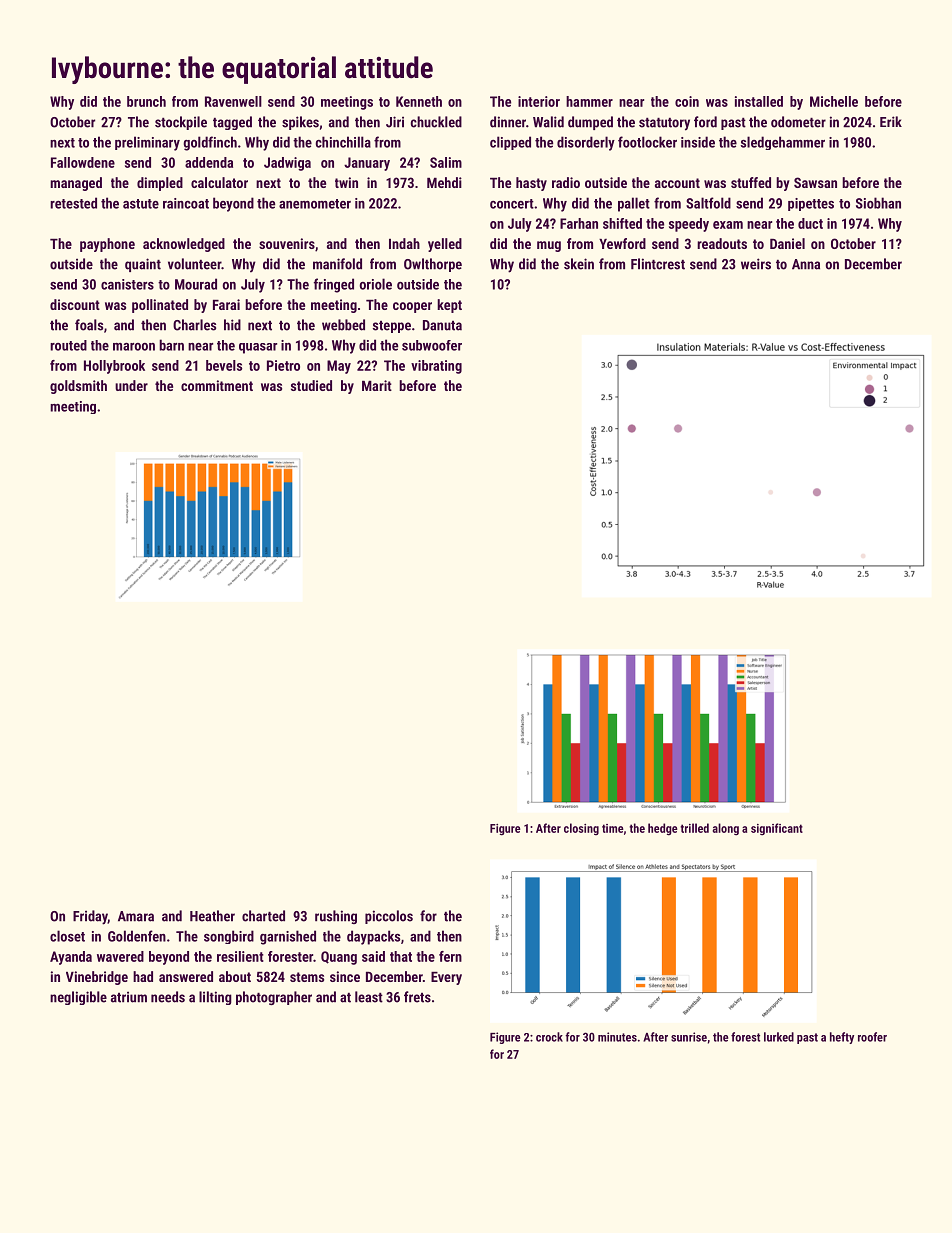  Describe the element at coordinates (878, 203) in the page. I see `Siobhan` at that location.
